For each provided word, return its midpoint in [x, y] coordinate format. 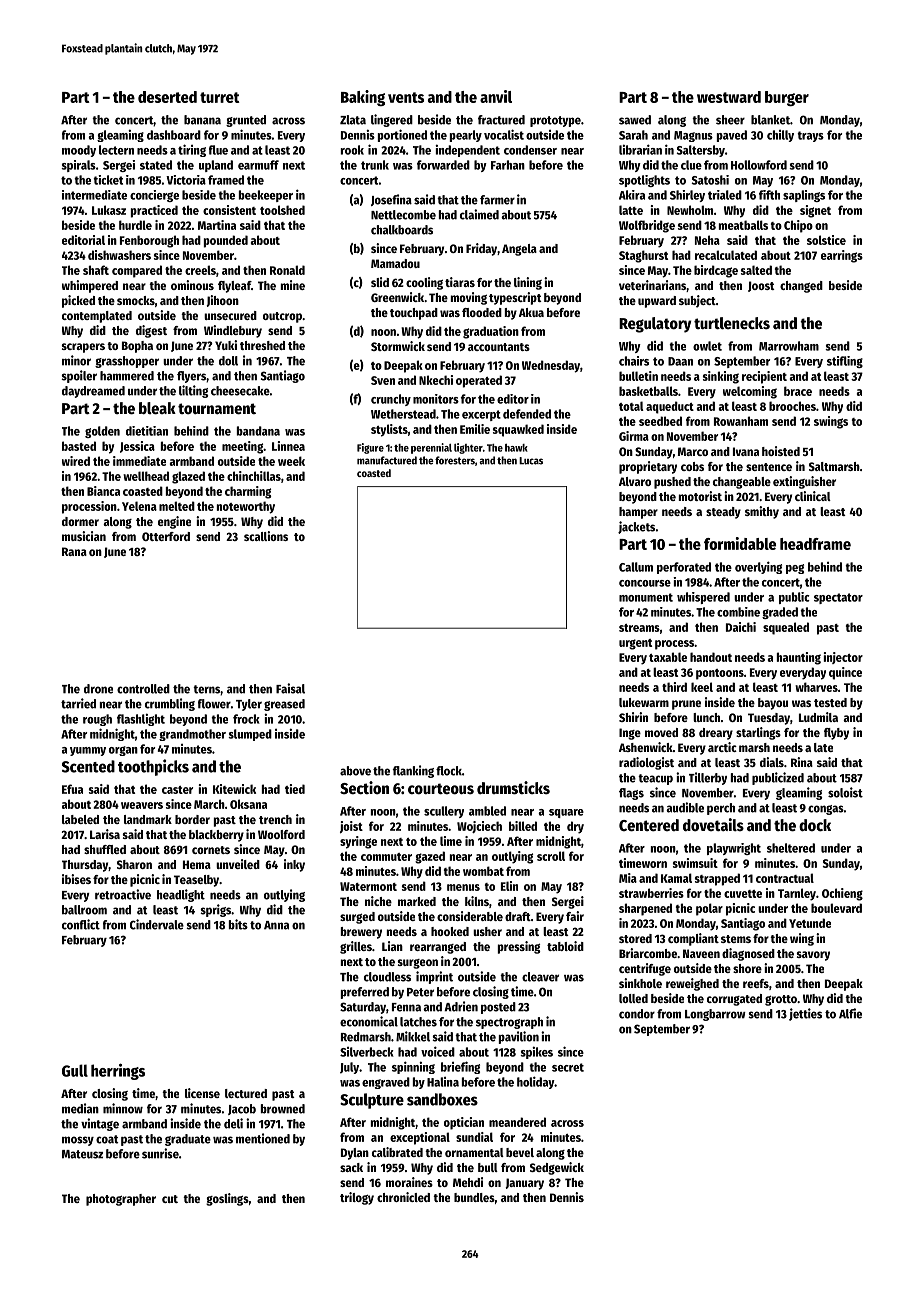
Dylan [355, 1154]
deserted [167, 97]
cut [170, 1199]
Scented [88, 766]
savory [813, 956]
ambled [487, 811]
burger [787, 98]
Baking [363, 98]
